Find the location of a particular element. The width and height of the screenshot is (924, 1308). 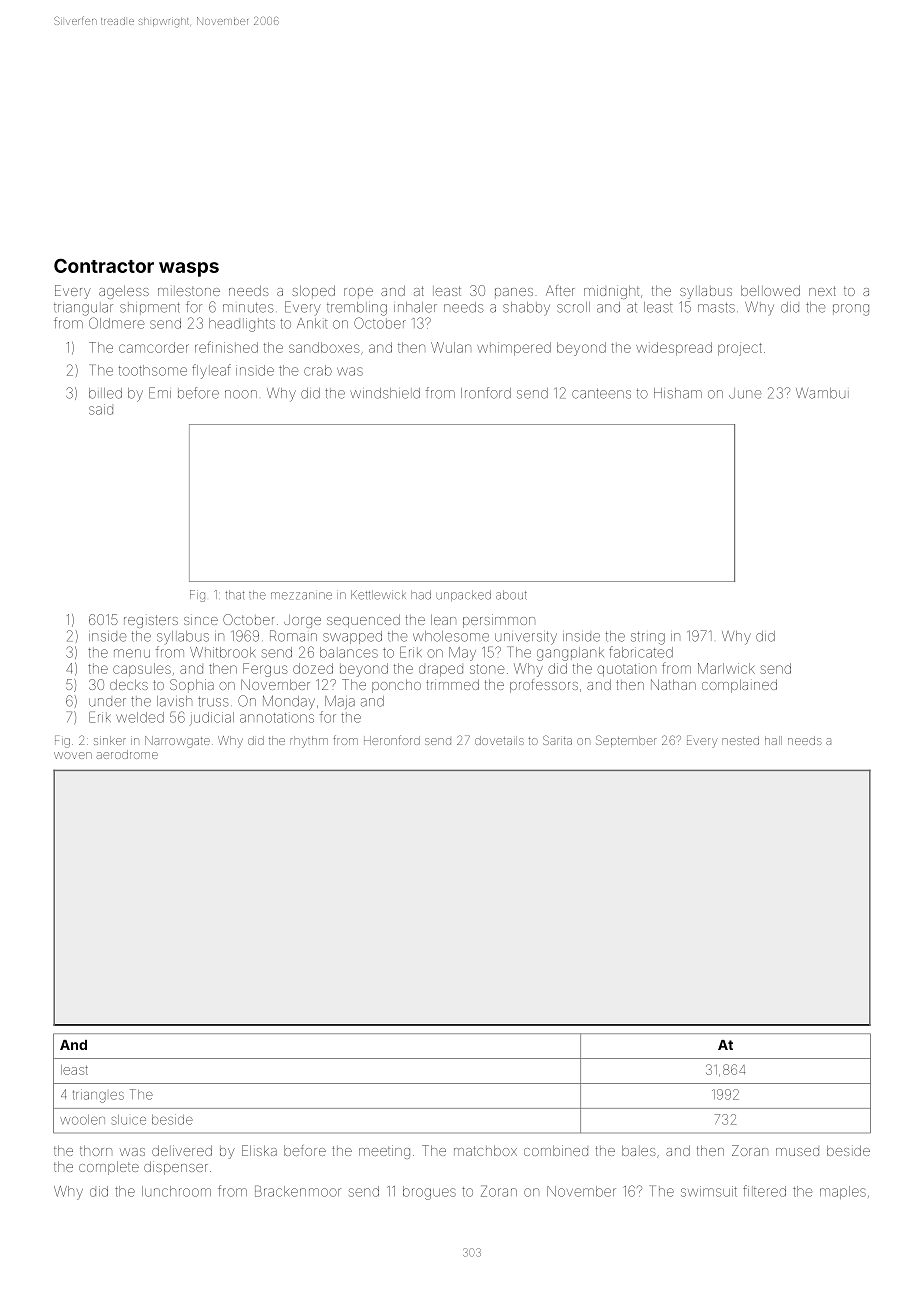

lunchroom is located at coordinates (176, 1191).
